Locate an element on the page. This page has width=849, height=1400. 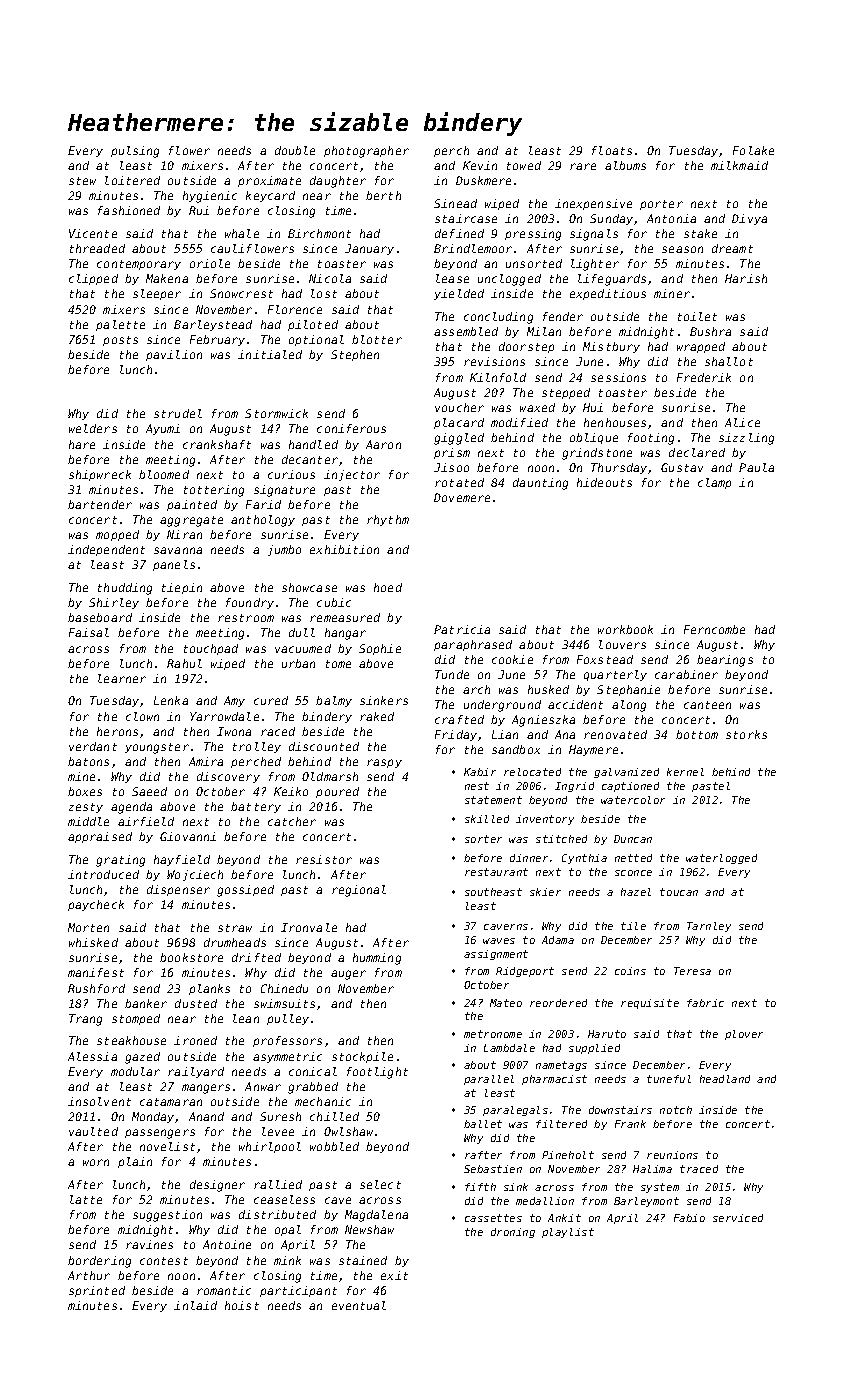
clipped is located at coordinates (93, 279).
